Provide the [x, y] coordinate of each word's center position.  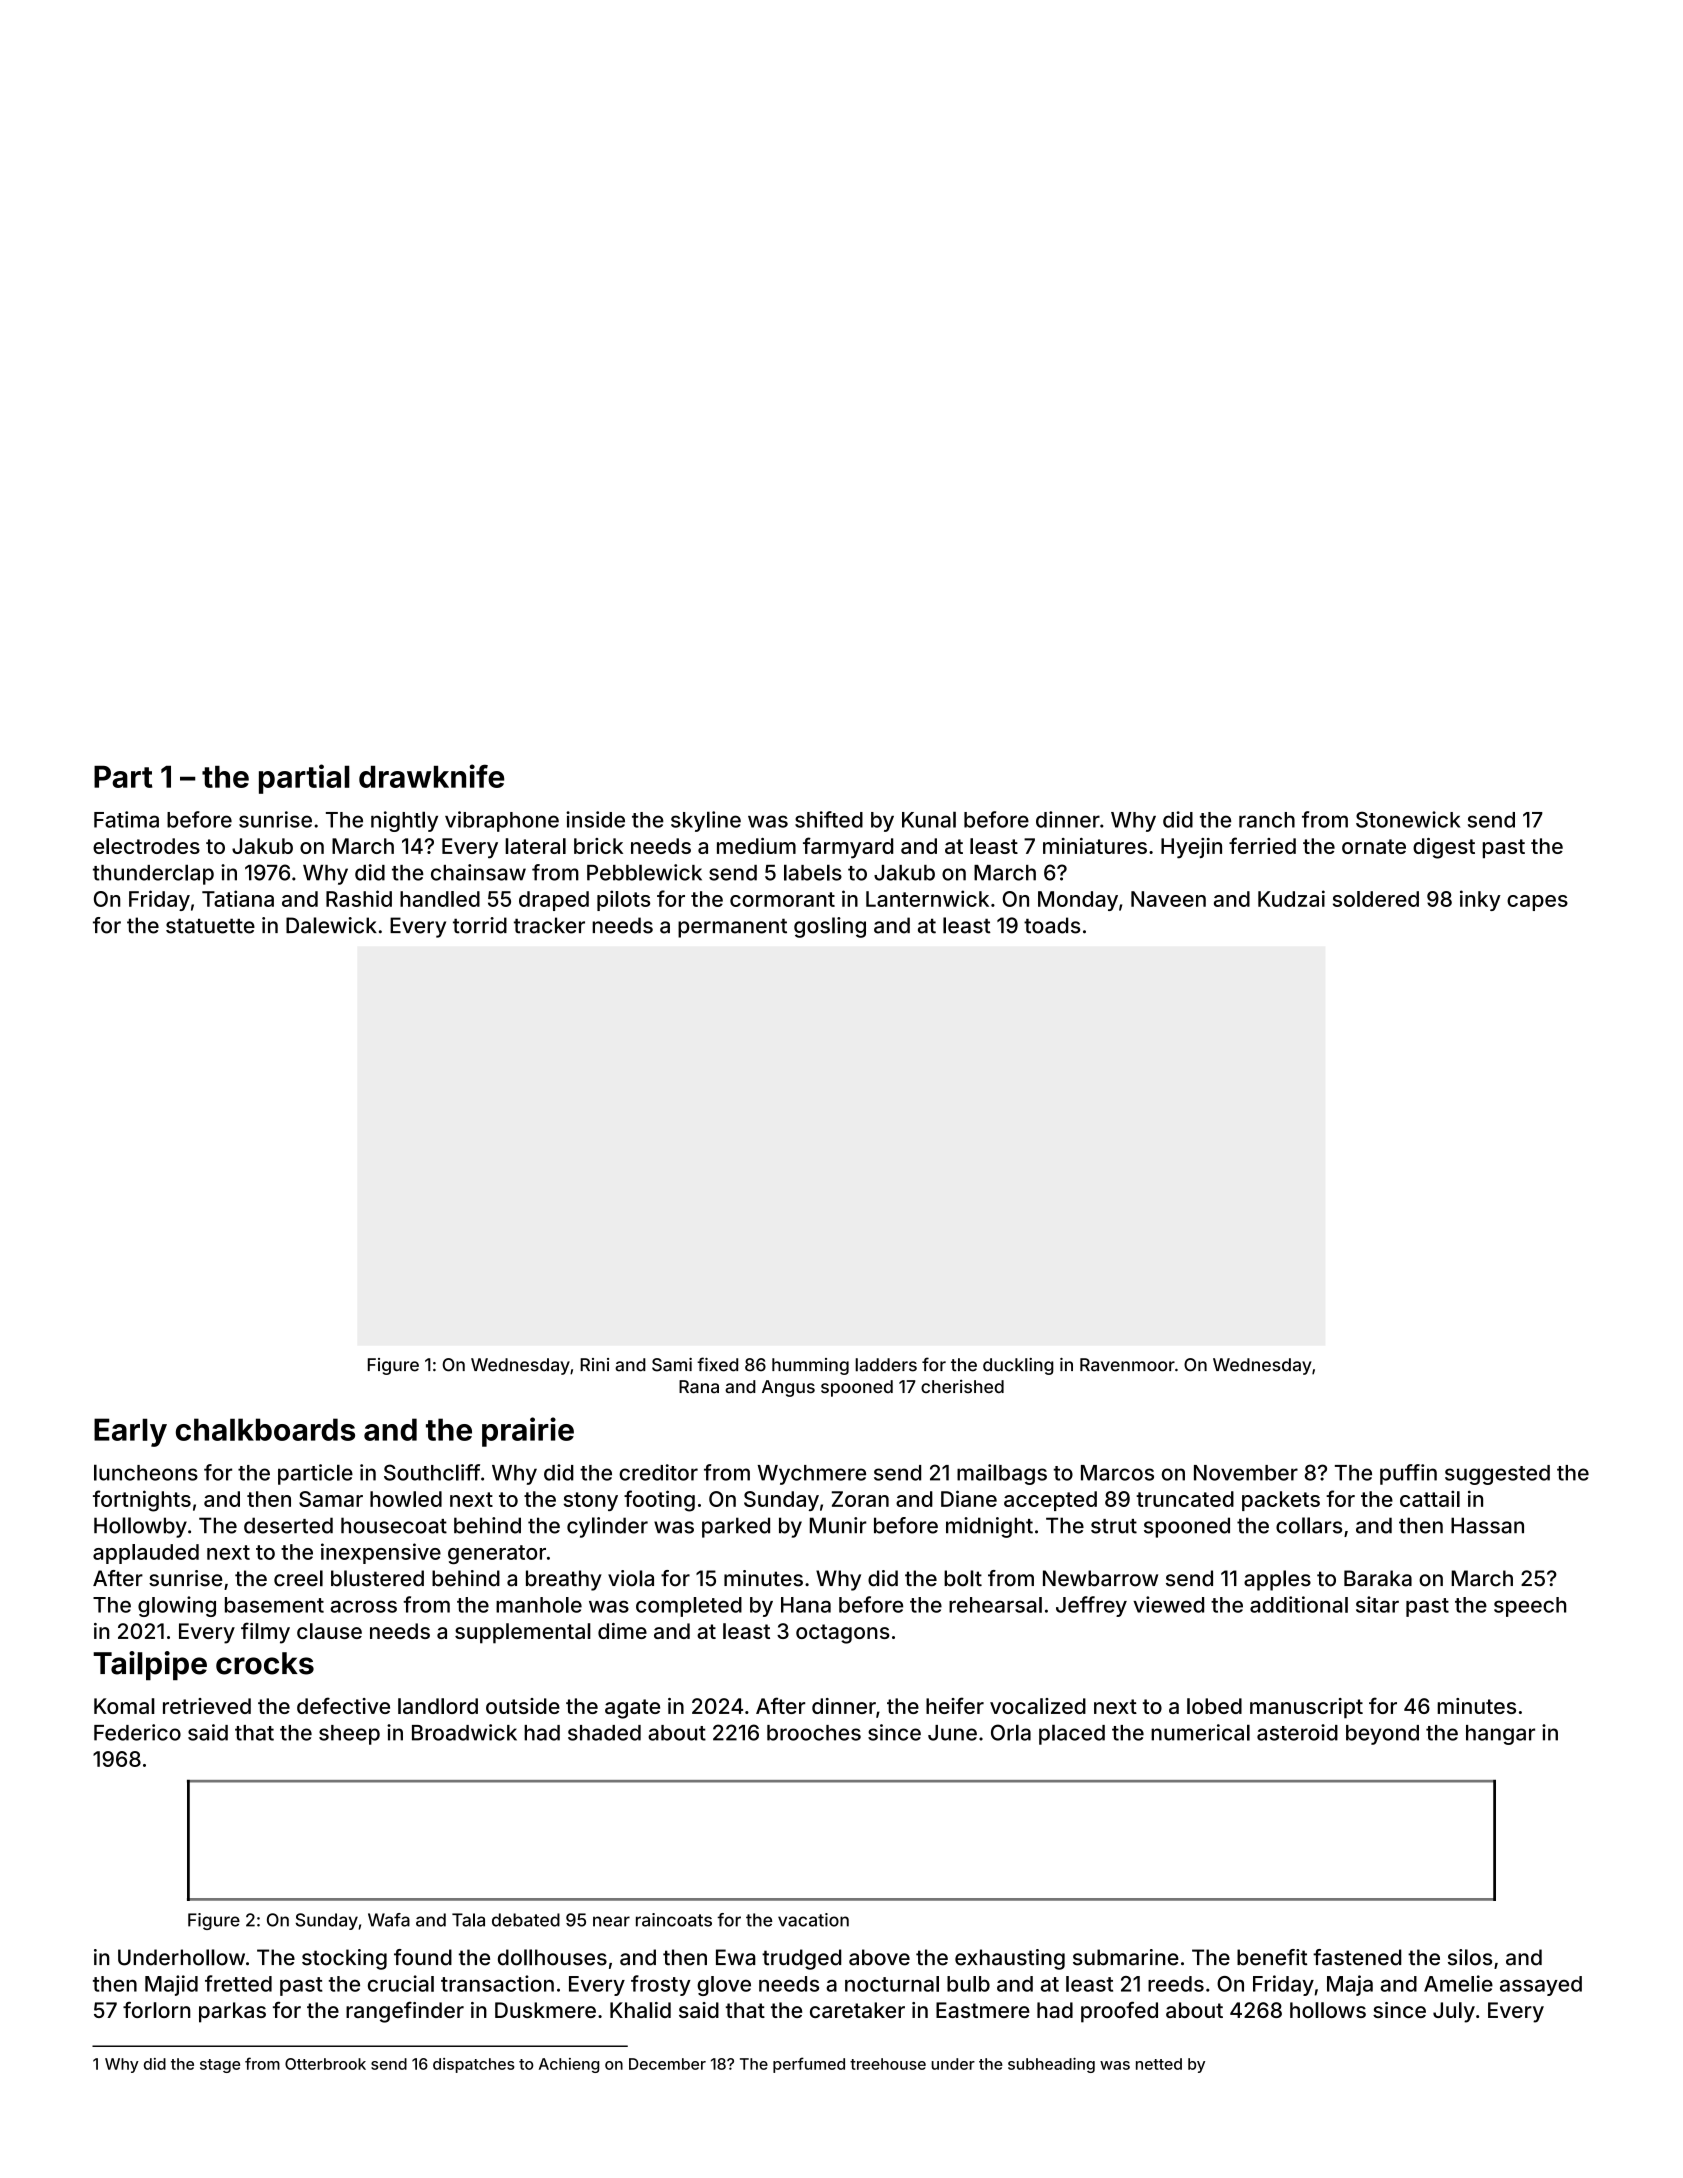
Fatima [126, 819]
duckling [1018, 1366]
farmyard [848, 848]
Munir [838, 1525]
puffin [1408, 1474]
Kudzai [1291, 898]
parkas [232, 2012]
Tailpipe [150, 1665]
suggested [1497, 1475]
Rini [594, 1364]
